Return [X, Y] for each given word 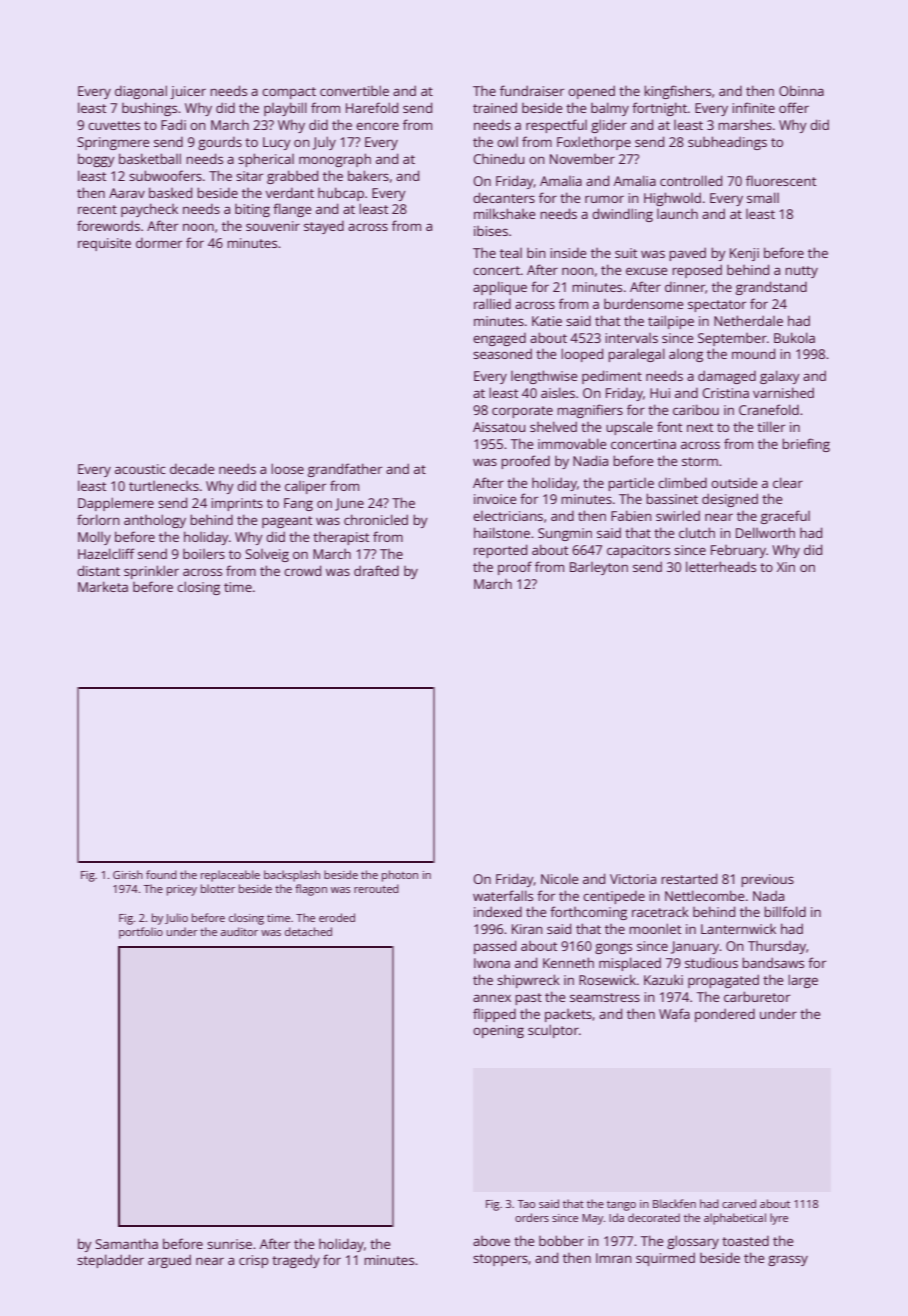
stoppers [500, 1260]
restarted [689, 878]
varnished [783, 392]
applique [500, 288]
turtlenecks [164, 486]
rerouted [376, 888]
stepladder [110, 1261]
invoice [495, 499]
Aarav [127, 193]
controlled [691, 180]
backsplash [292, 876]
